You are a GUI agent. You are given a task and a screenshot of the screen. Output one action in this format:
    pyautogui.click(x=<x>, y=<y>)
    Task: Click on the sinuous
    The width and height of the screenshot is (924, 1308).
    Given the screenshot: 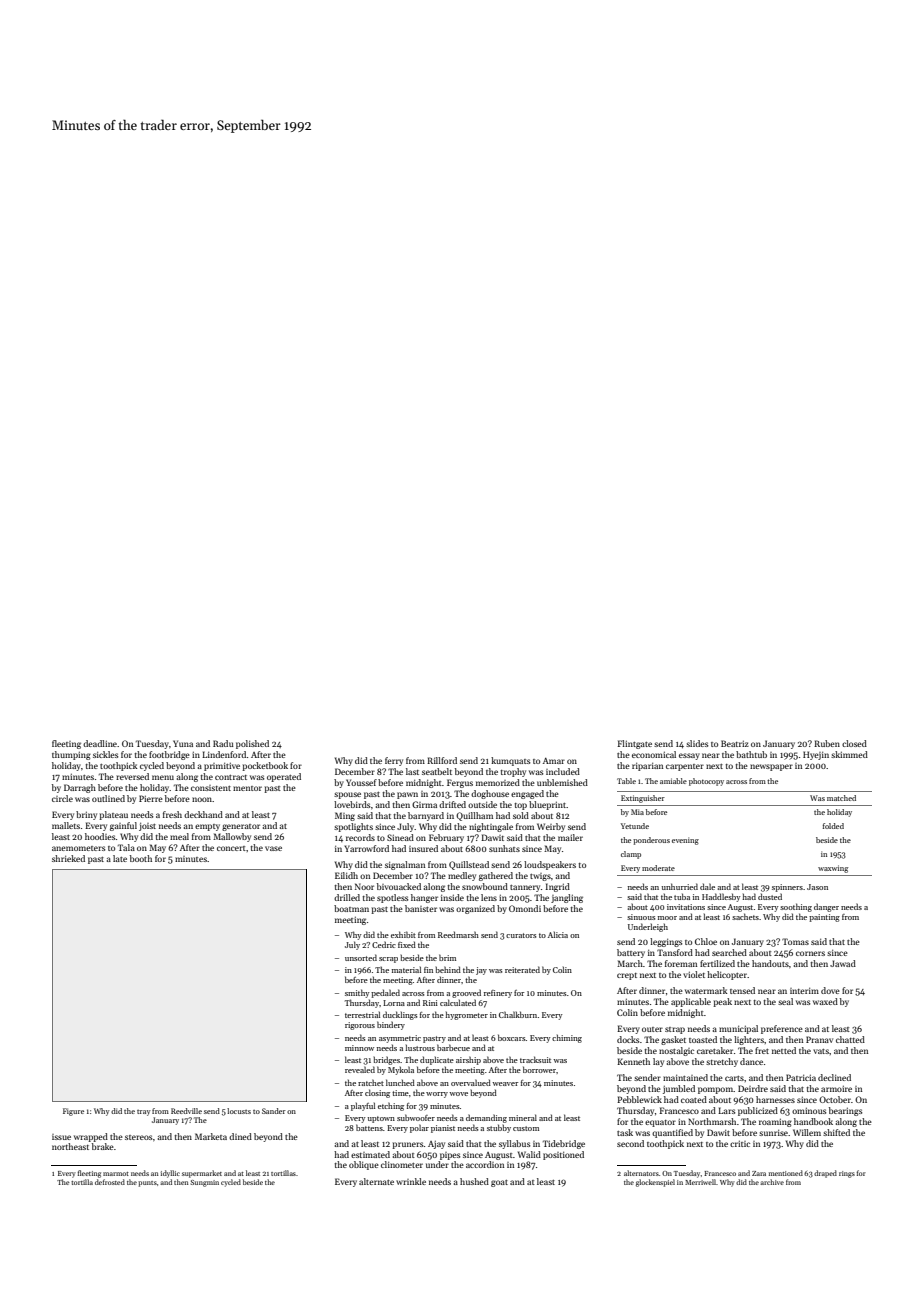 What is the action you would take?
    pyautogui.click(x=641, y=917)
